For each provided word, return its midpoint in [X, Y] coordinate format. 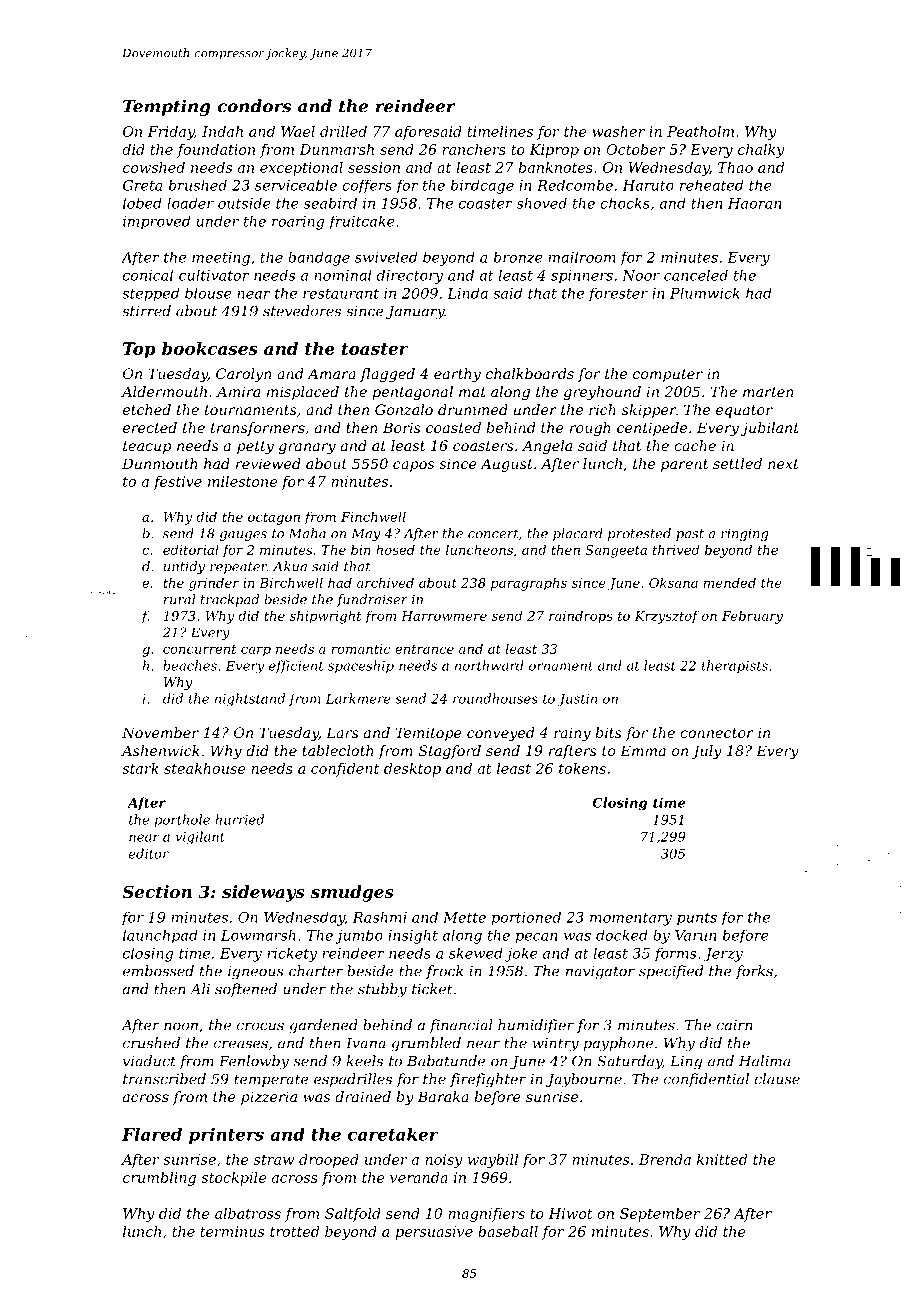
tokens [582, 768]
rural [180, 599]
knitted [722, 1159]
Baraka [443, 1096]
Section [157, 891]
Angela [547, 447]
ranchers [474, 149]
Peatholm [700, 131]
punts [697, 919]
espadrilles [353, 1080]
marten [768, 392]
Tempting [167, 107]
